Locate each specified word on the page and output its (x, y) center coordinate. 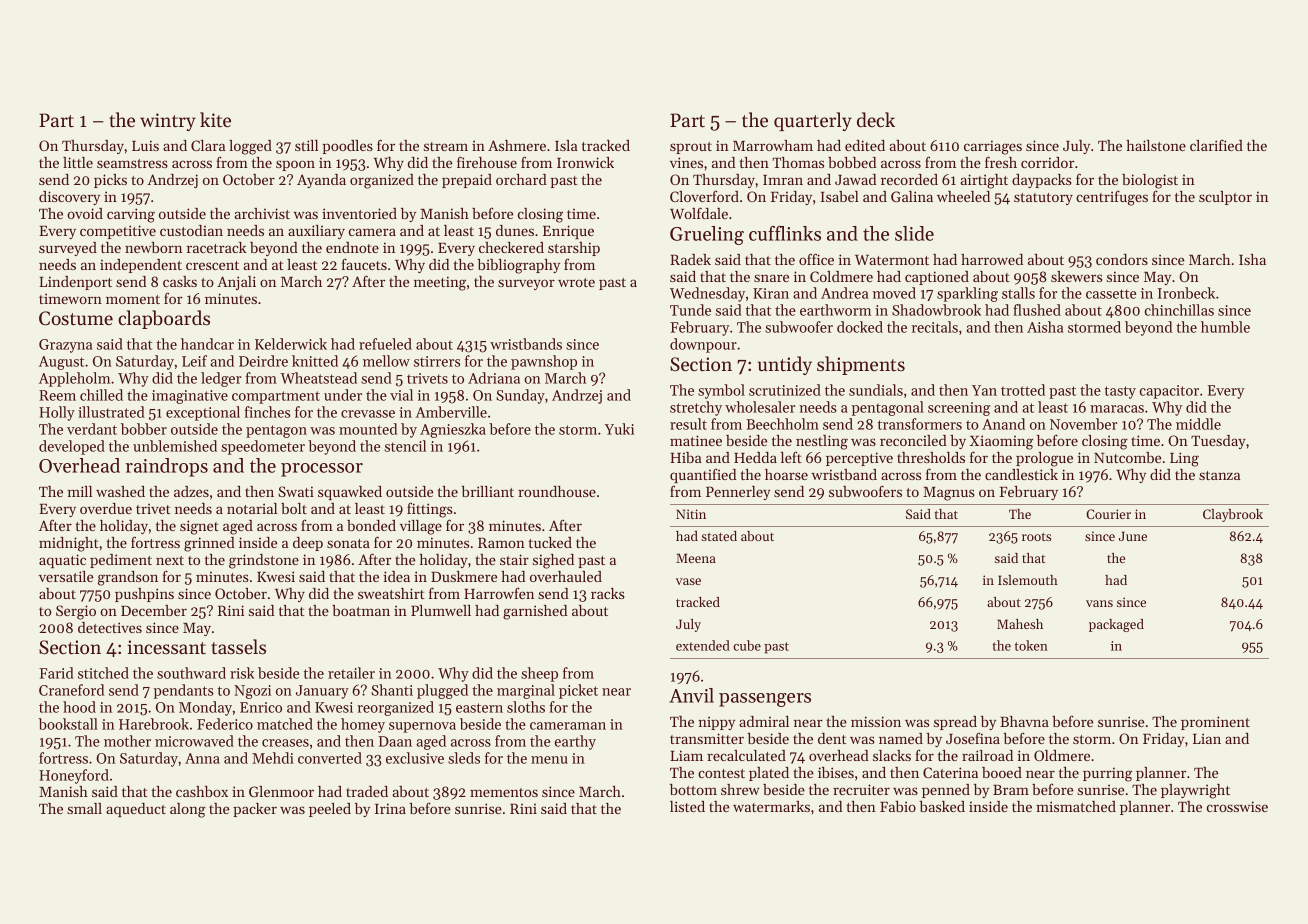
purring (1107, 774)
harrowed (992, 259)
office (816, 259)
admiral (764, 721)
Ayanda (321, 181)
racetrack (216, 247)
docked (860, 327)
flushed (1037, 310)
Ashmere (517, 145)
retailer (351, 673)
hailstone (1156, 145)
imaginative (190, 397)
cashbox (202, 791)
